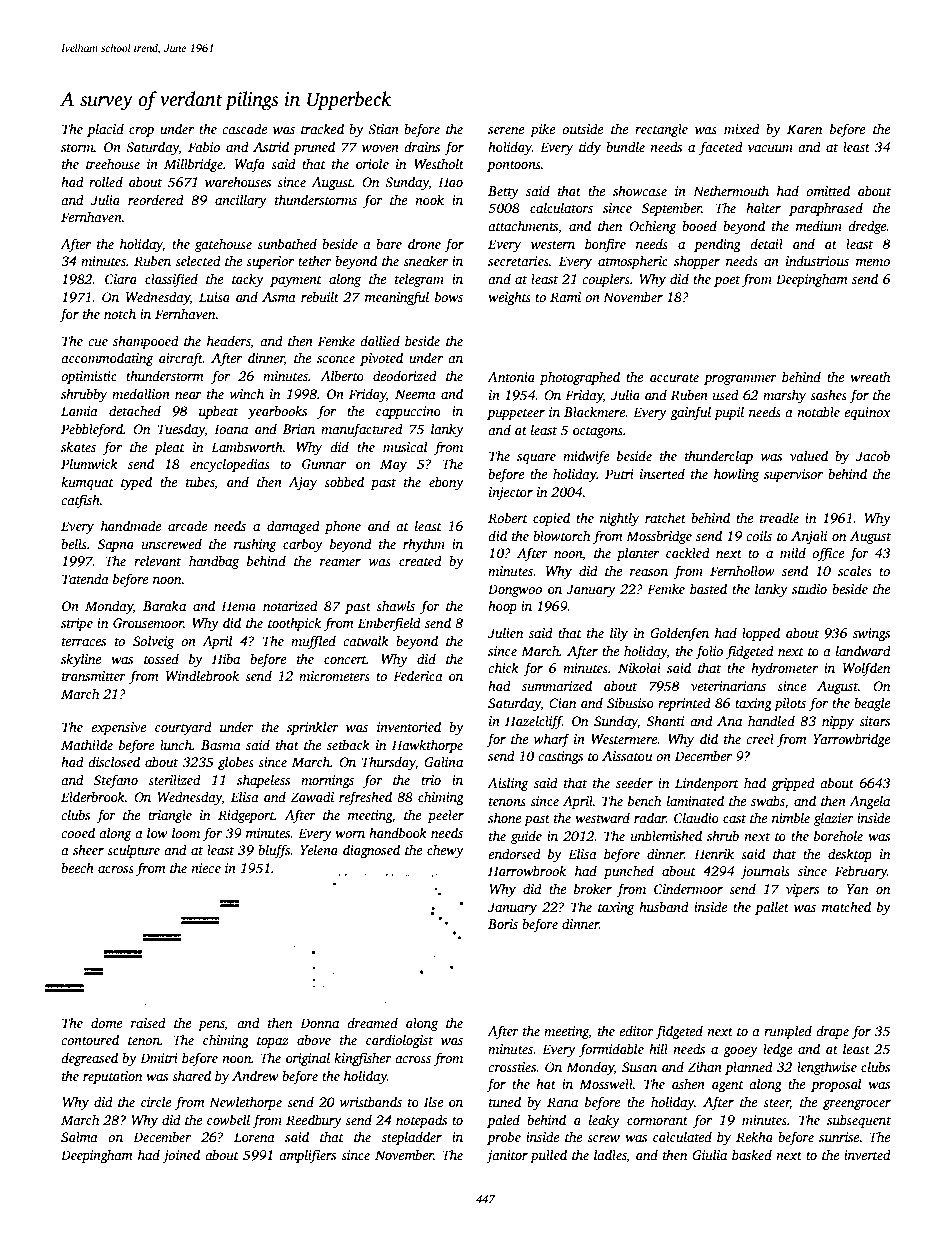  What do you see at coordinates (503, 924) in the screenshot?
I see `Boris` at bounding box center [503, 924].
